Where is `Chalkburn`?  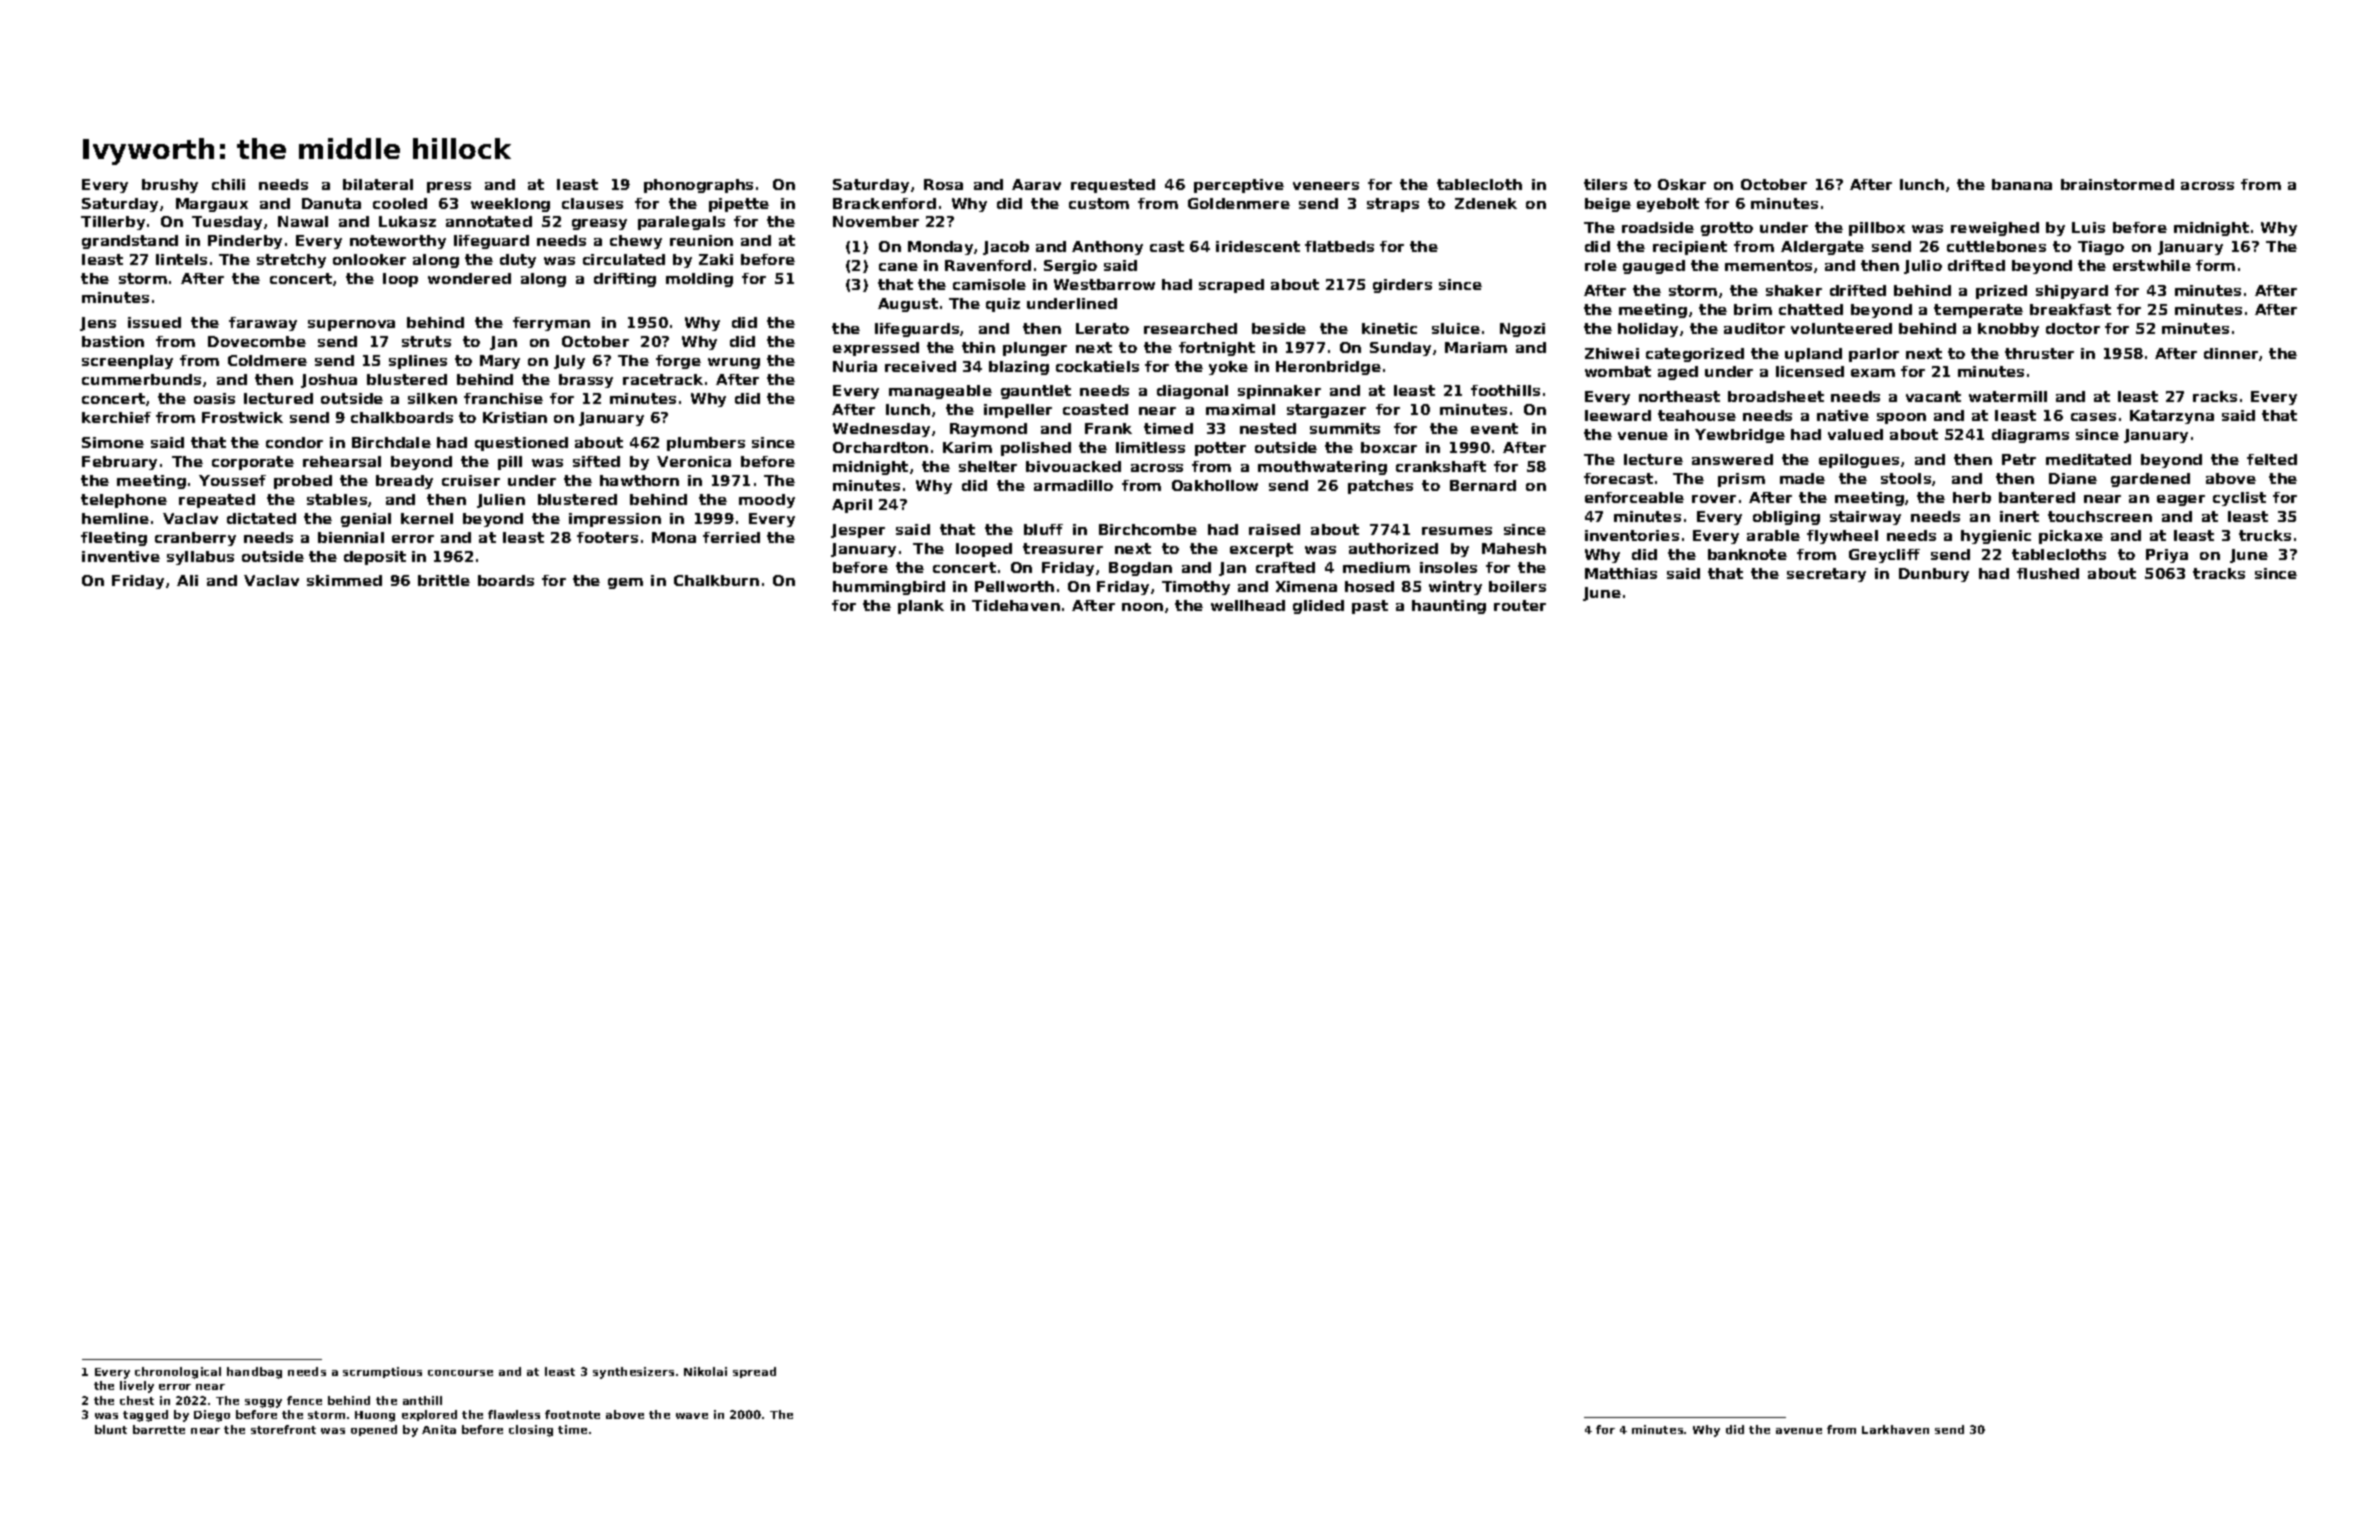
Chalkburn is located at coordinates (716, 580).
